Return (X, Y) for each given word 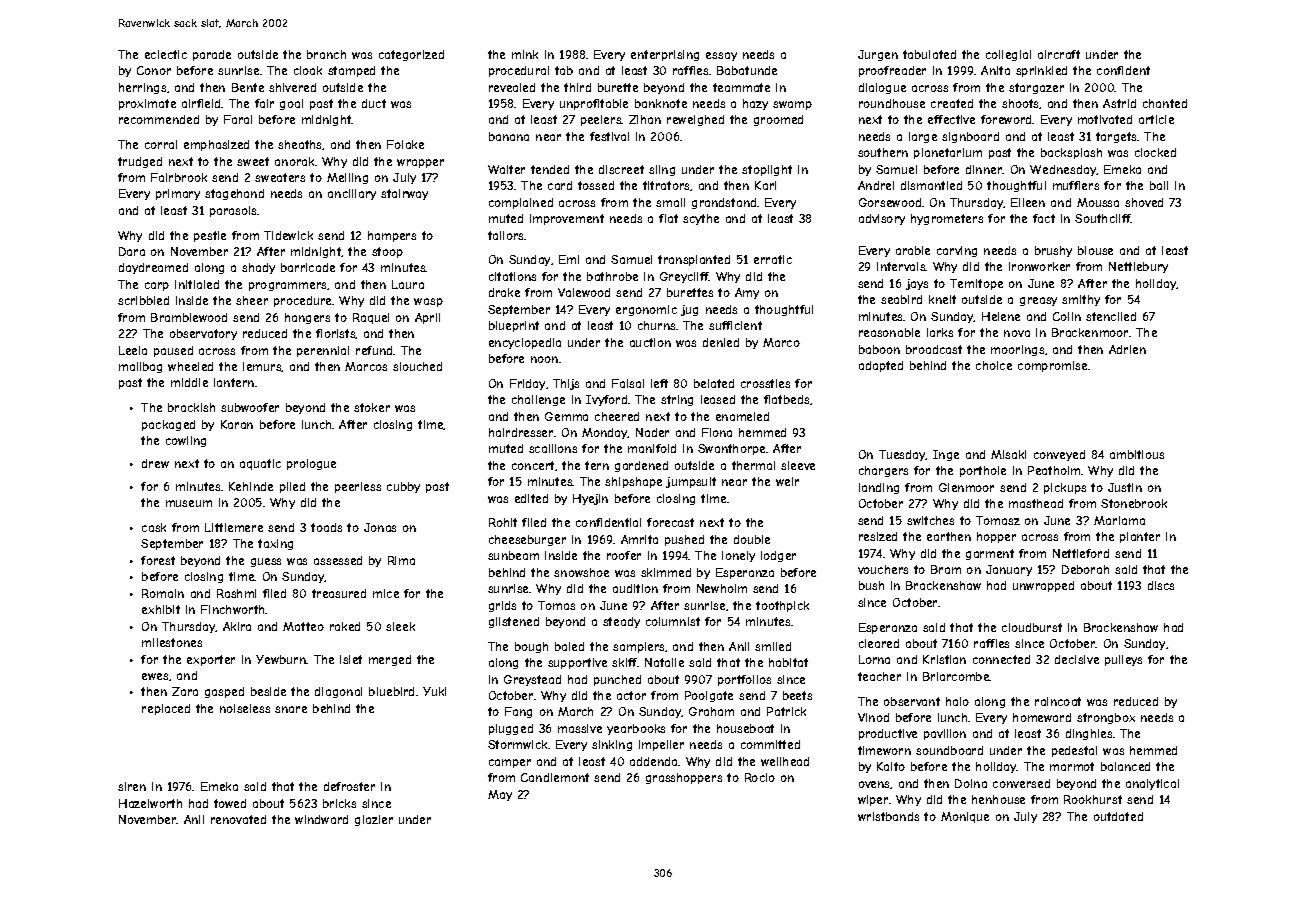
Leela (133, 350)
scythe (701, 219)
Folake (405, 144)
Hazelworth (150, 803)
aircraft (1059, 54)
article (1156, 119)
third (577, 87)
